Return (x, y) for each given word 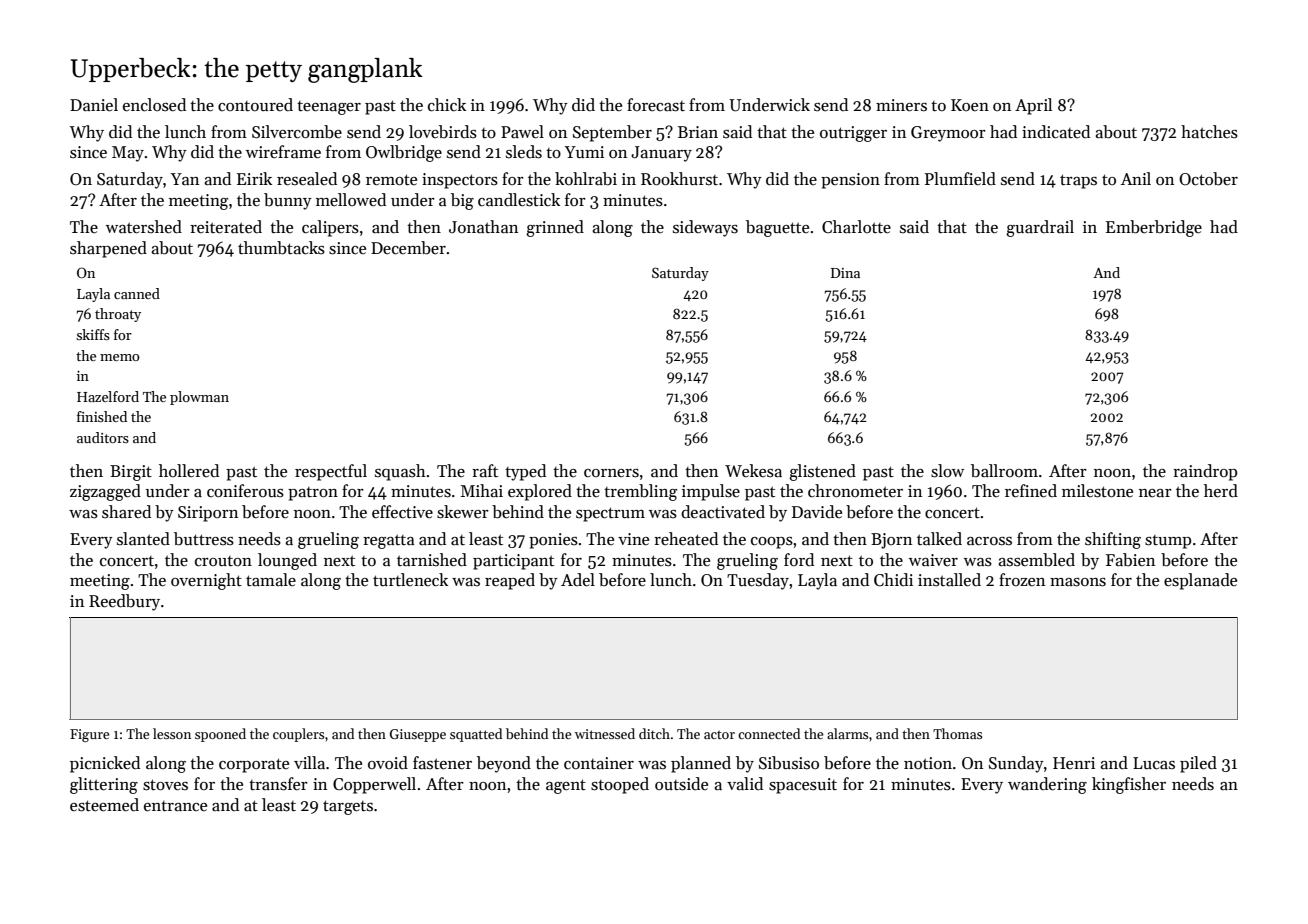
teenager (329, 108)
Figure (89, 735)
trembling (640, 492)
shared (126, 512)
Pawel (522, 132)
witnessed (605, 733)
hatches (1209, 132)
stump (1168, 542)
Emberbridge (1154, 228)
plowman (199, 398)
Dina (845, 273)
